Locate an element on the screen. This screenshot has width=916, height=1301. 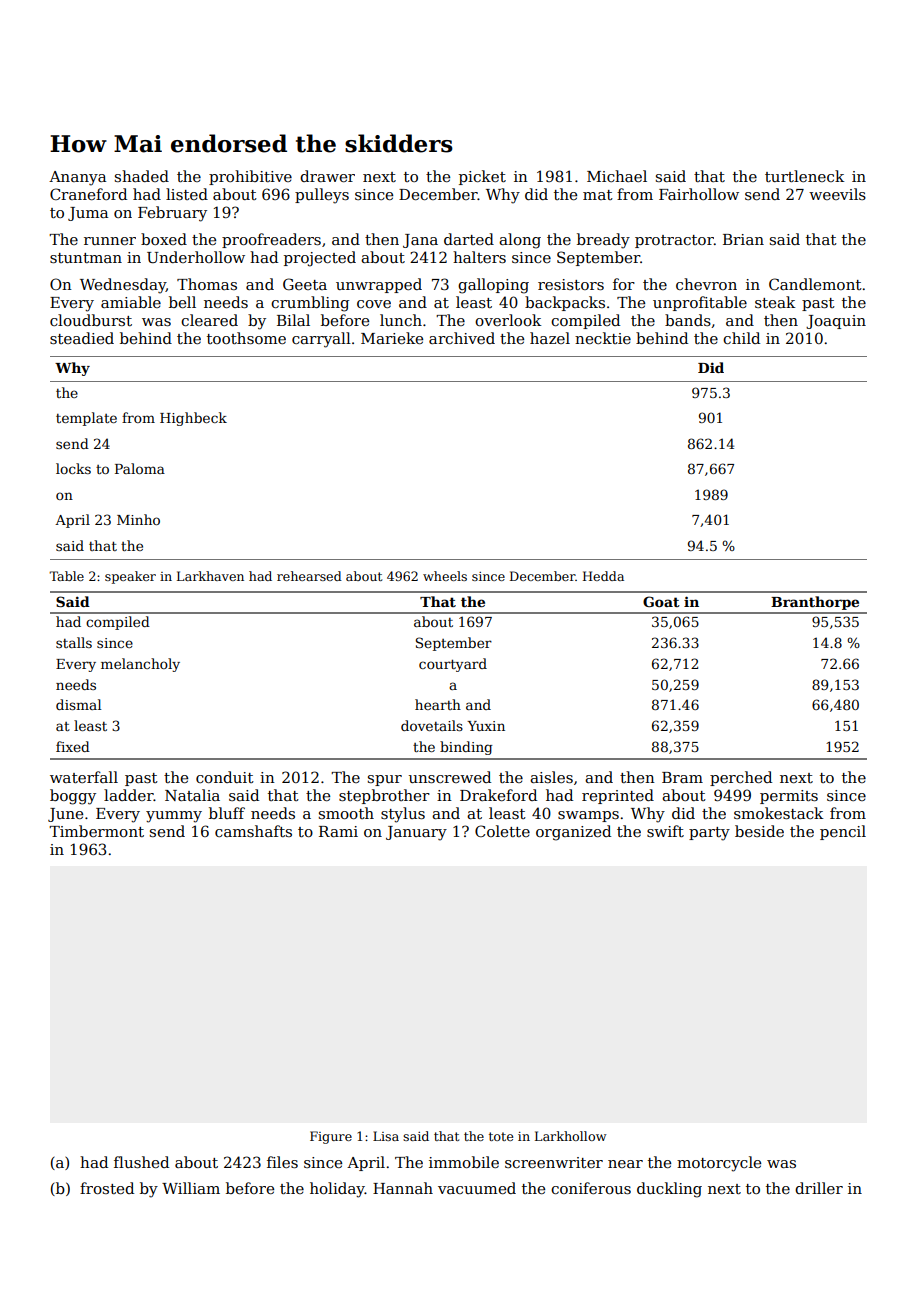
proofreaders is located at coordinates (271, 240).
